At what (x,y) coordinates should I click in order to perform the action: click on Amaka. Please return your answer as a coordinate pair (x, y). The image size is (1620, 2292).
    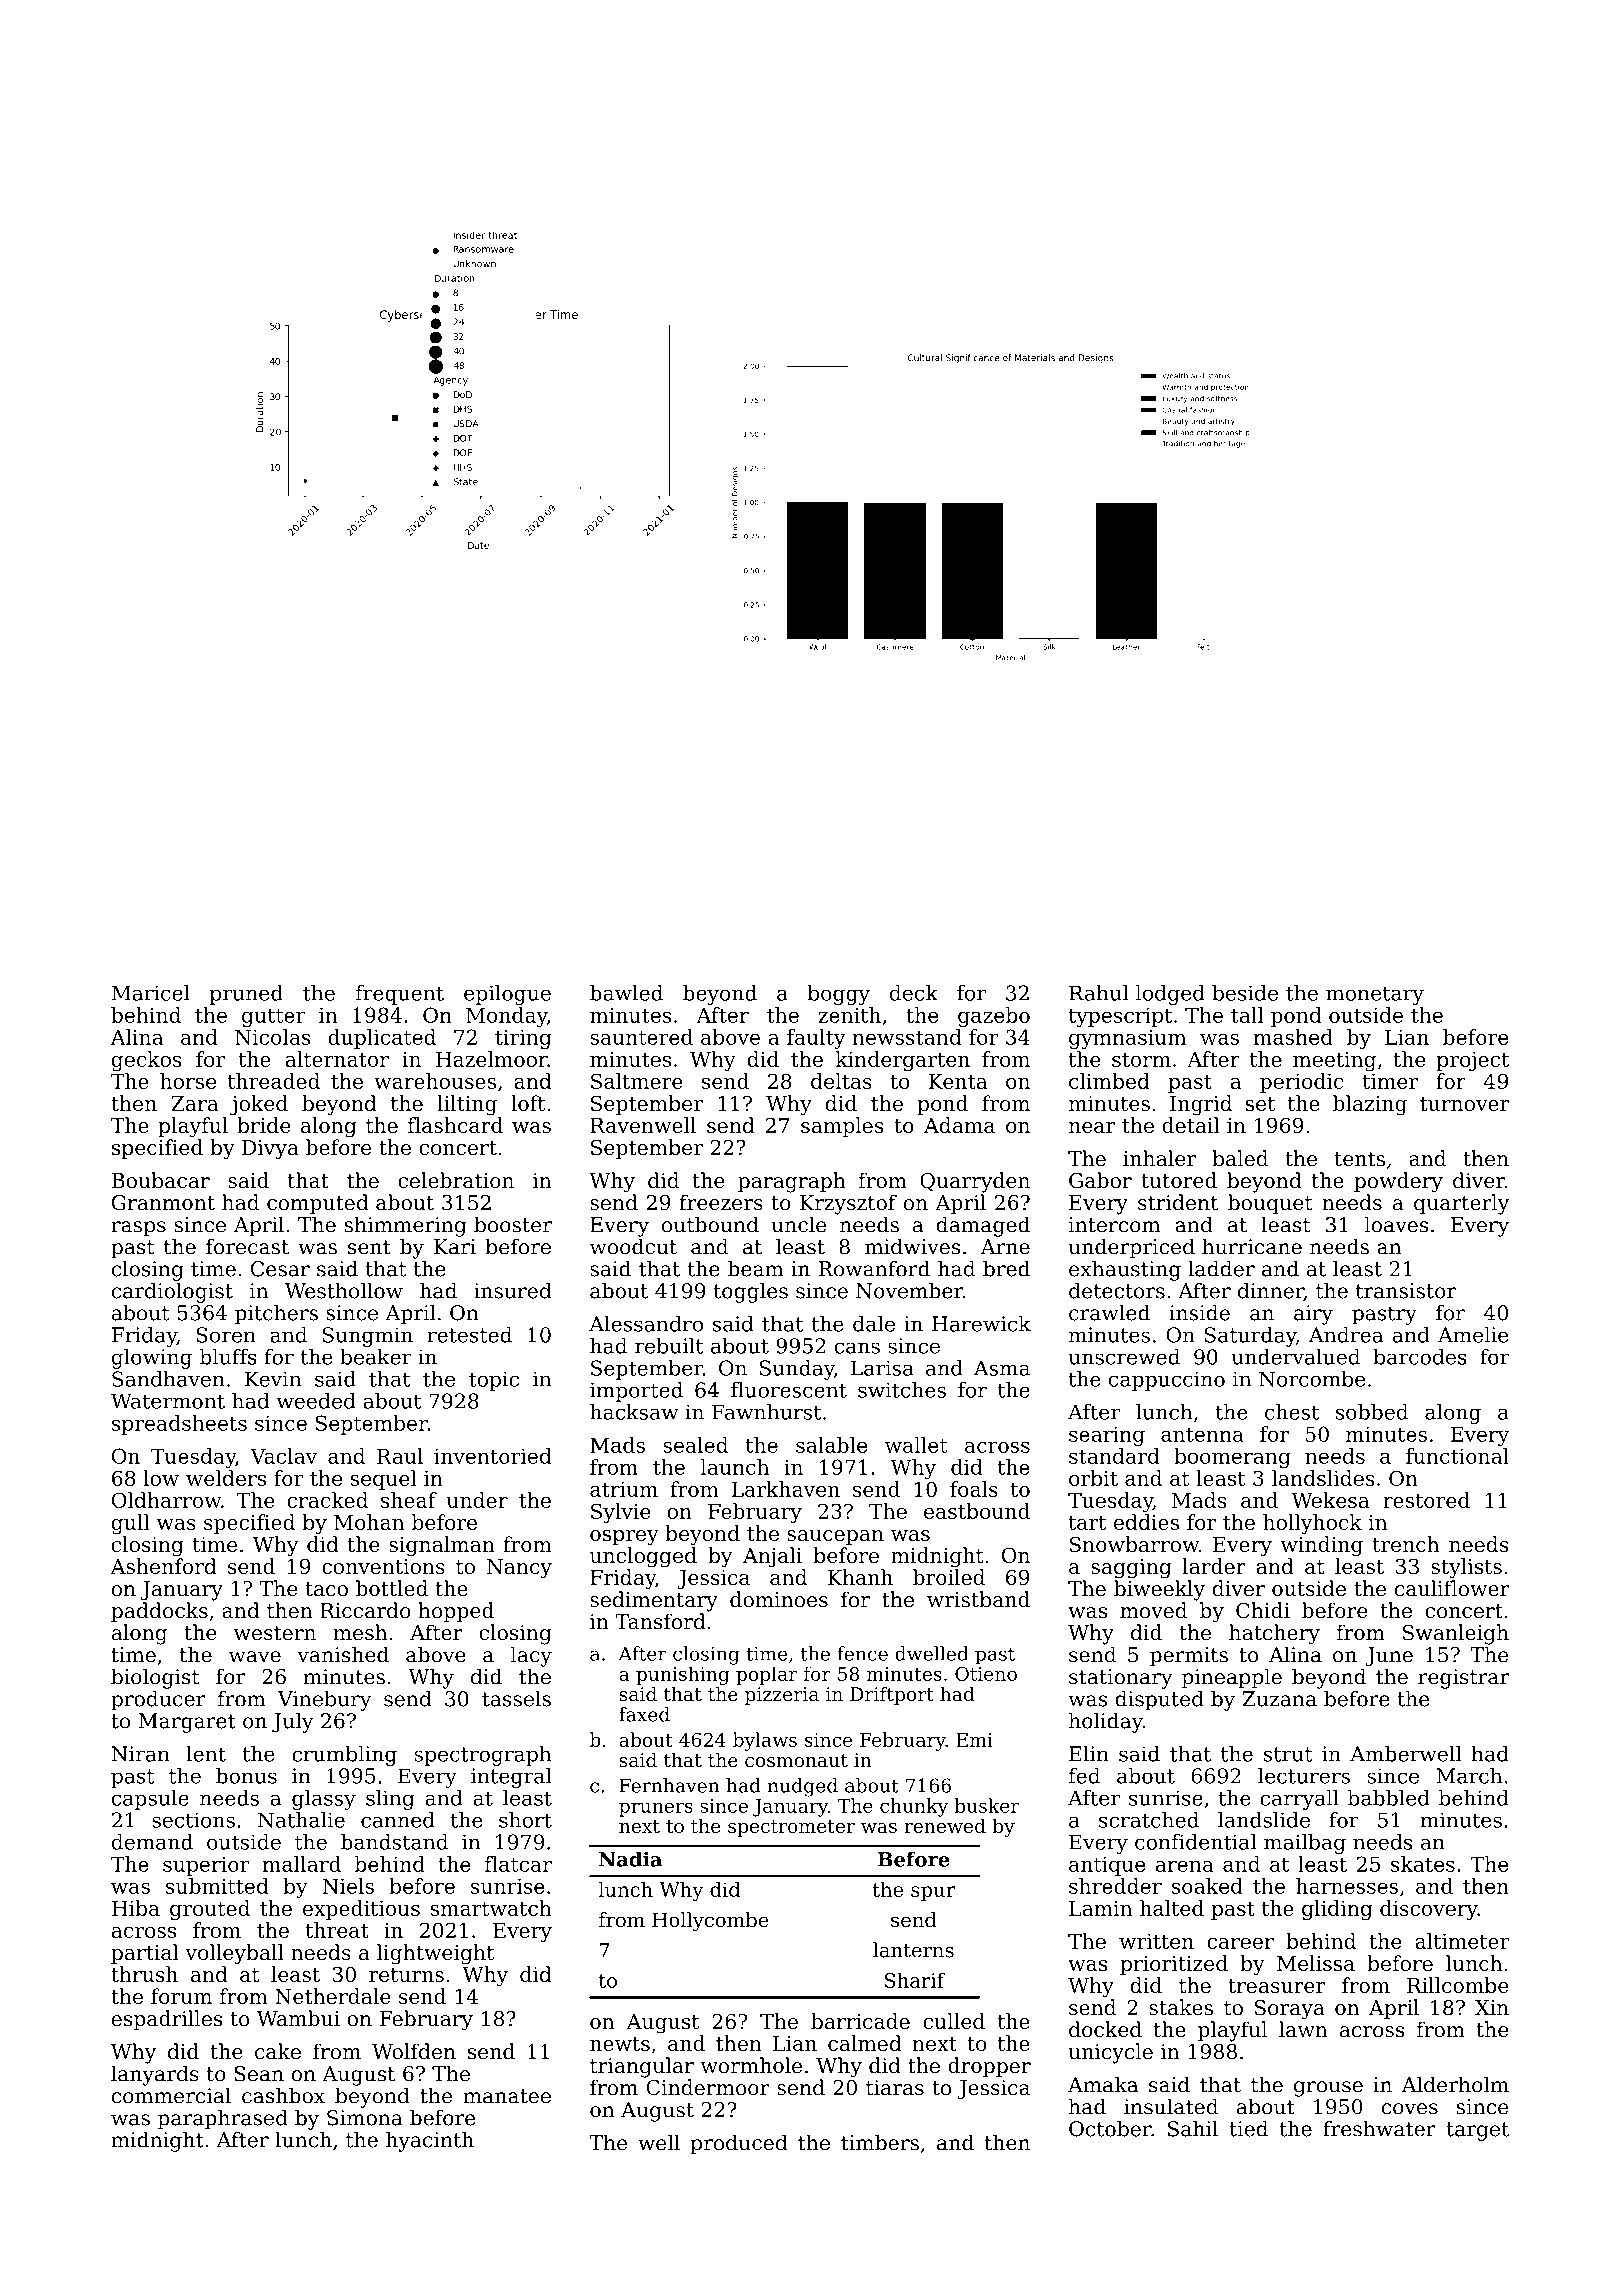
    Looking at the image, I should click on (1103, 2084).
